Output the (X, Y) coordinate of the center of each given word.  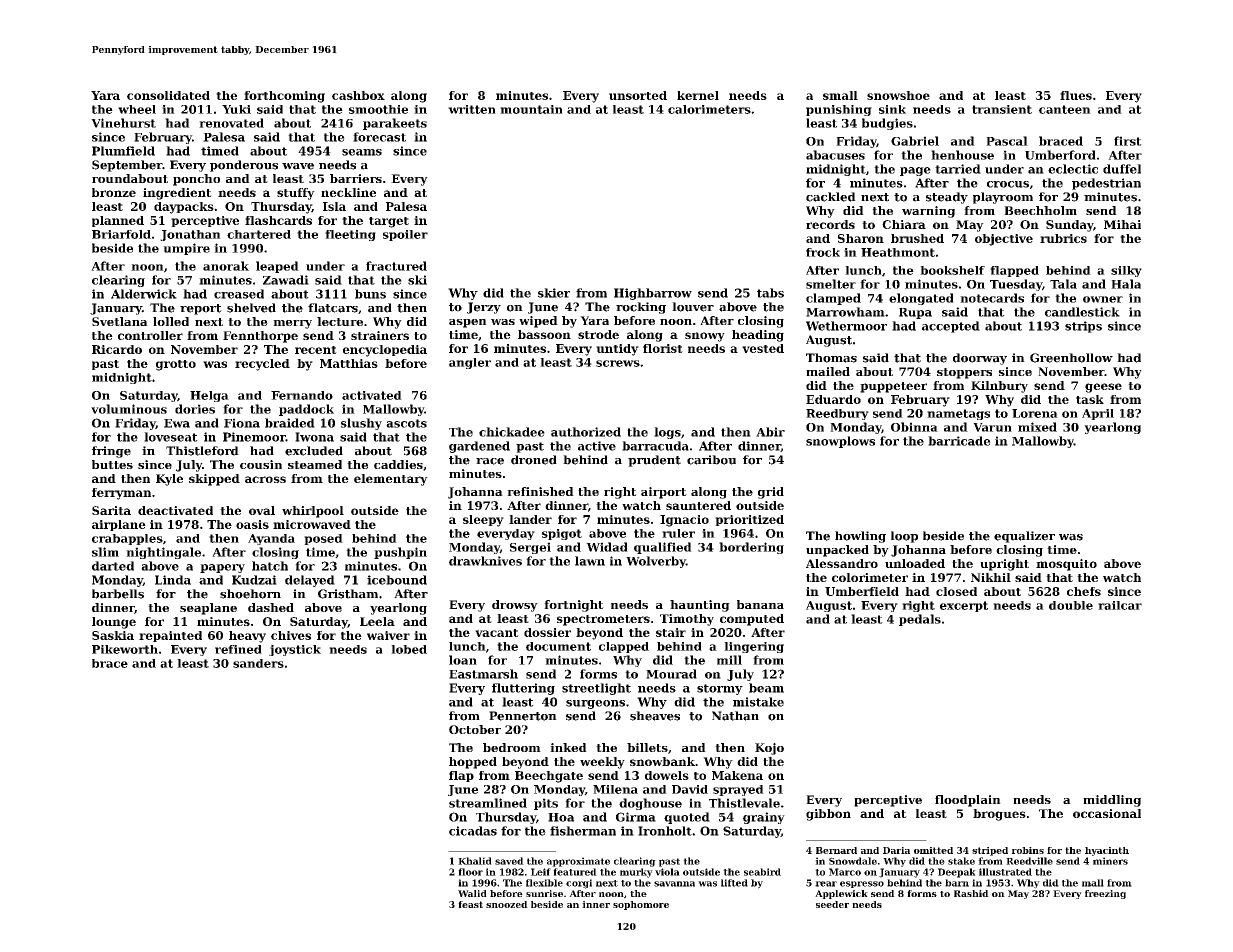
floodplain (968, 801)
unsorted (638, 95)
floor (470, 872)
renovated (231, 123)
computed (752, 620)
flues (1076, 95)
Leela (377, 621)
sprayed (738, 790)
